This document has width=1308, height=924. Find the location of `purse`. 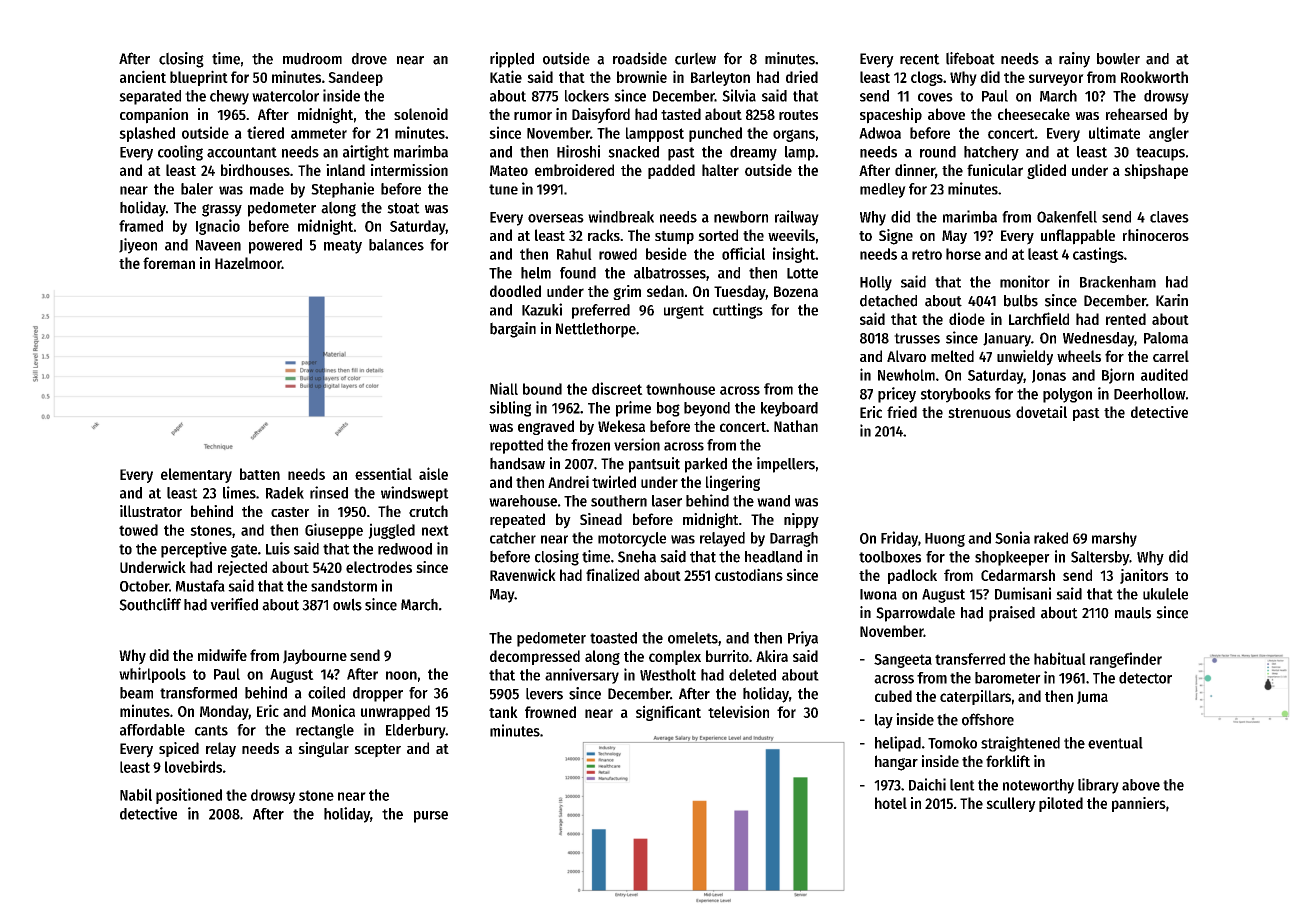

purse is located at coordinates (431, 817).
